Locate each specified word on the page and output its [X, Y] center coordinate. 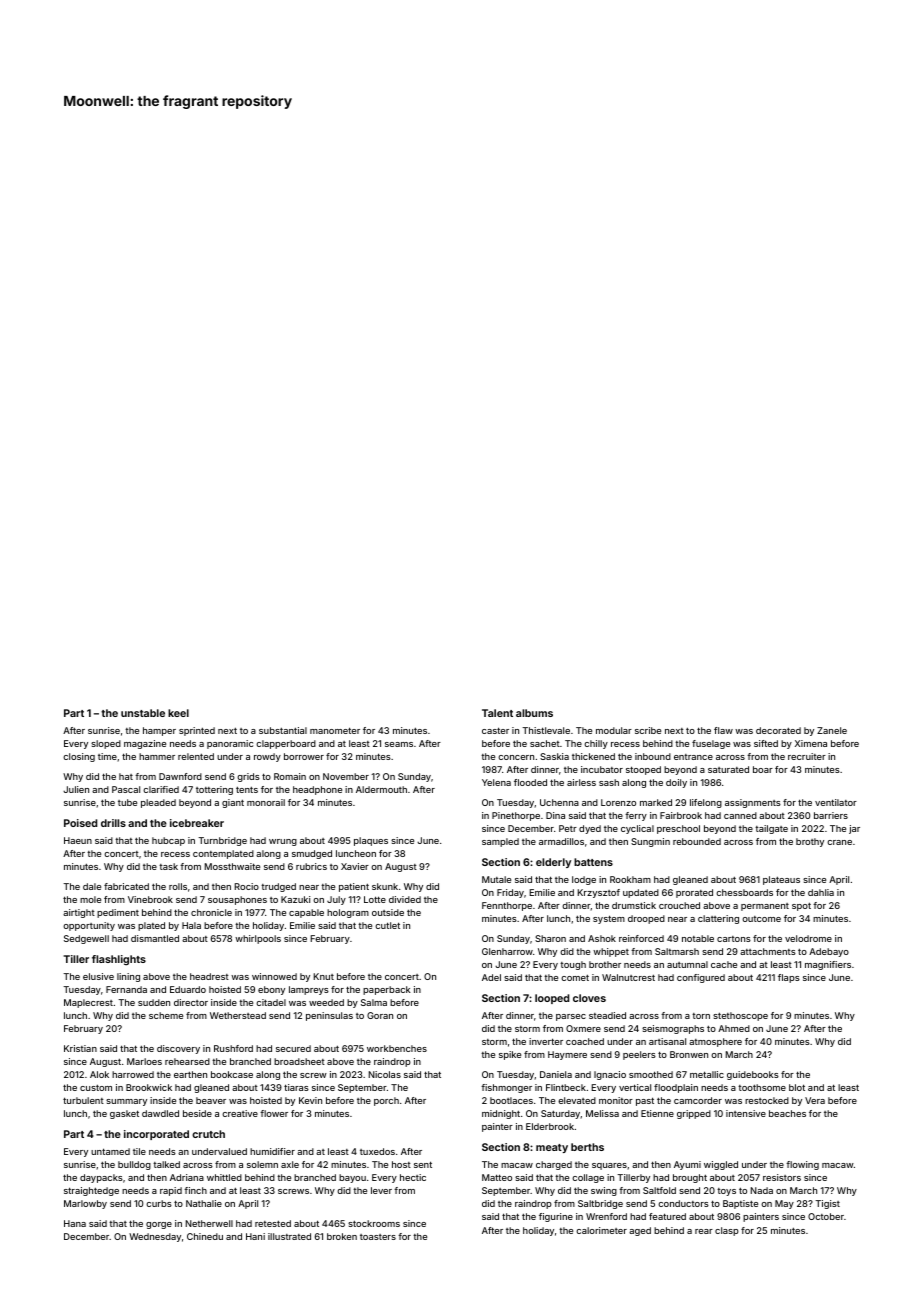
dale [92, 886]
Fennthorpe [507, 906]
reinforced [641, 938]
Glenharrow [507, 951]
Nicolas [384, 1074]
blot [797, 1087]
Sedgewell [86, 939]
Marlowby [85, 1204]
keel [178, 713]
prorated [694, 893]
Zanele [832, 730]
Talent [497, 713]
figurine [556, 1217]
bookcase [232, 1074]
